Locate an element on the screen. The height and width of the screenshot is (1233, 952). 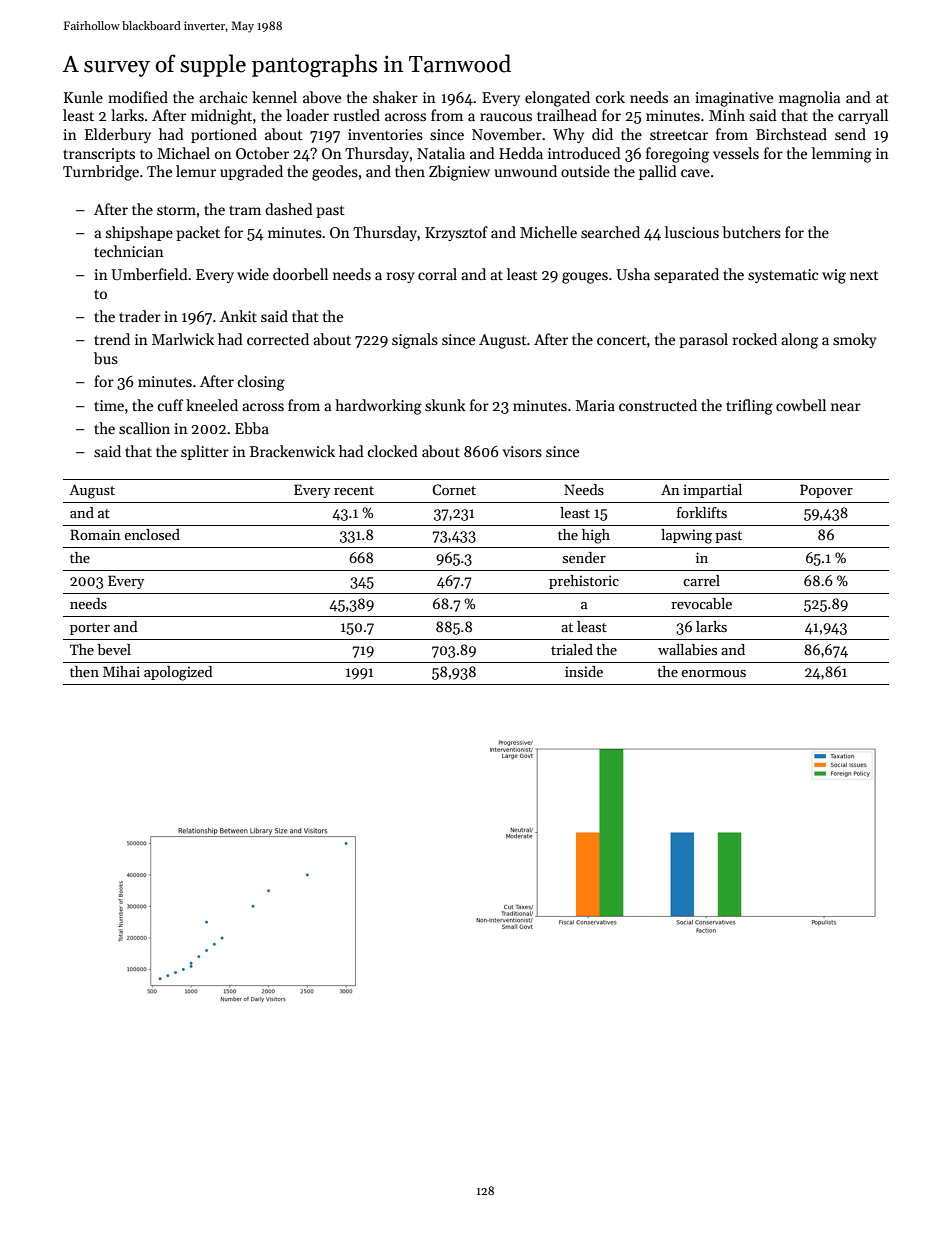
elongated is located at coordinates (557, 99).
